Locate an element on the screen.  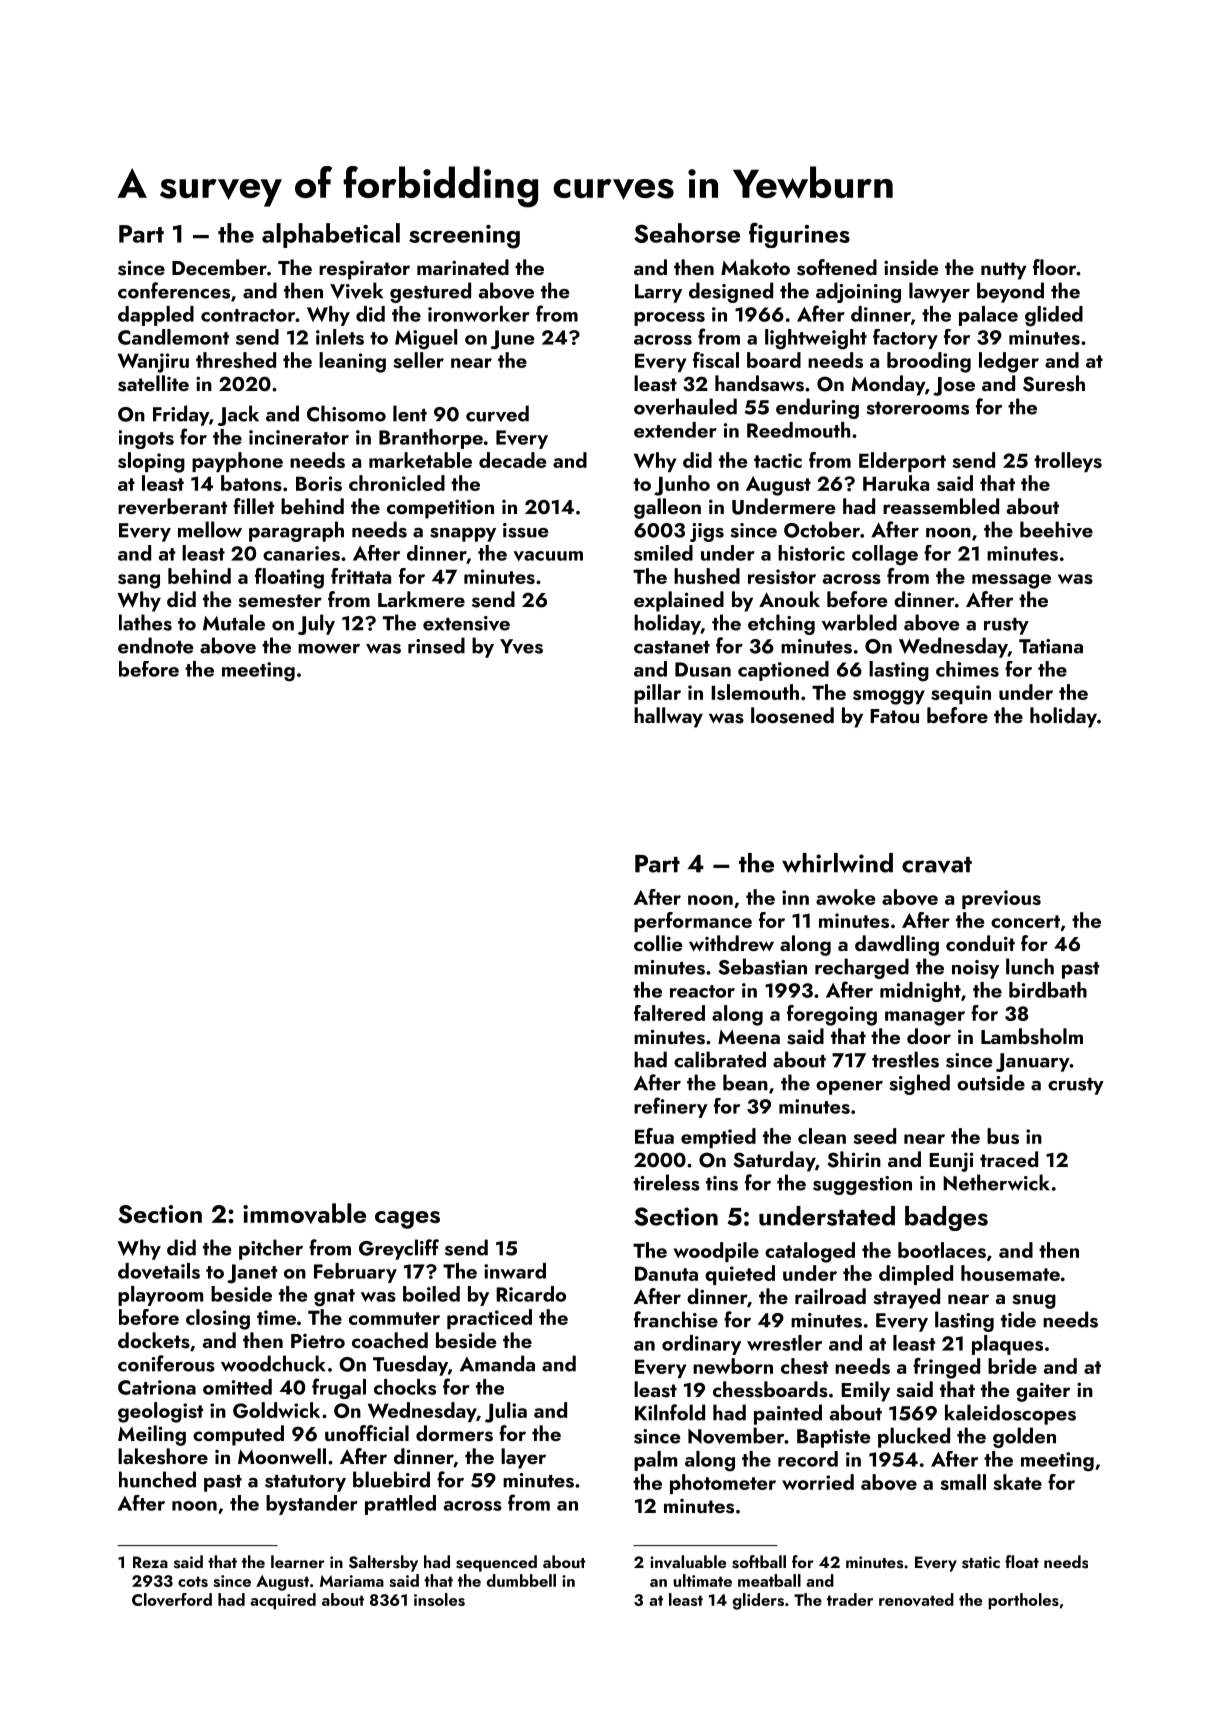
sequin is located at coordinates (961, 694).
